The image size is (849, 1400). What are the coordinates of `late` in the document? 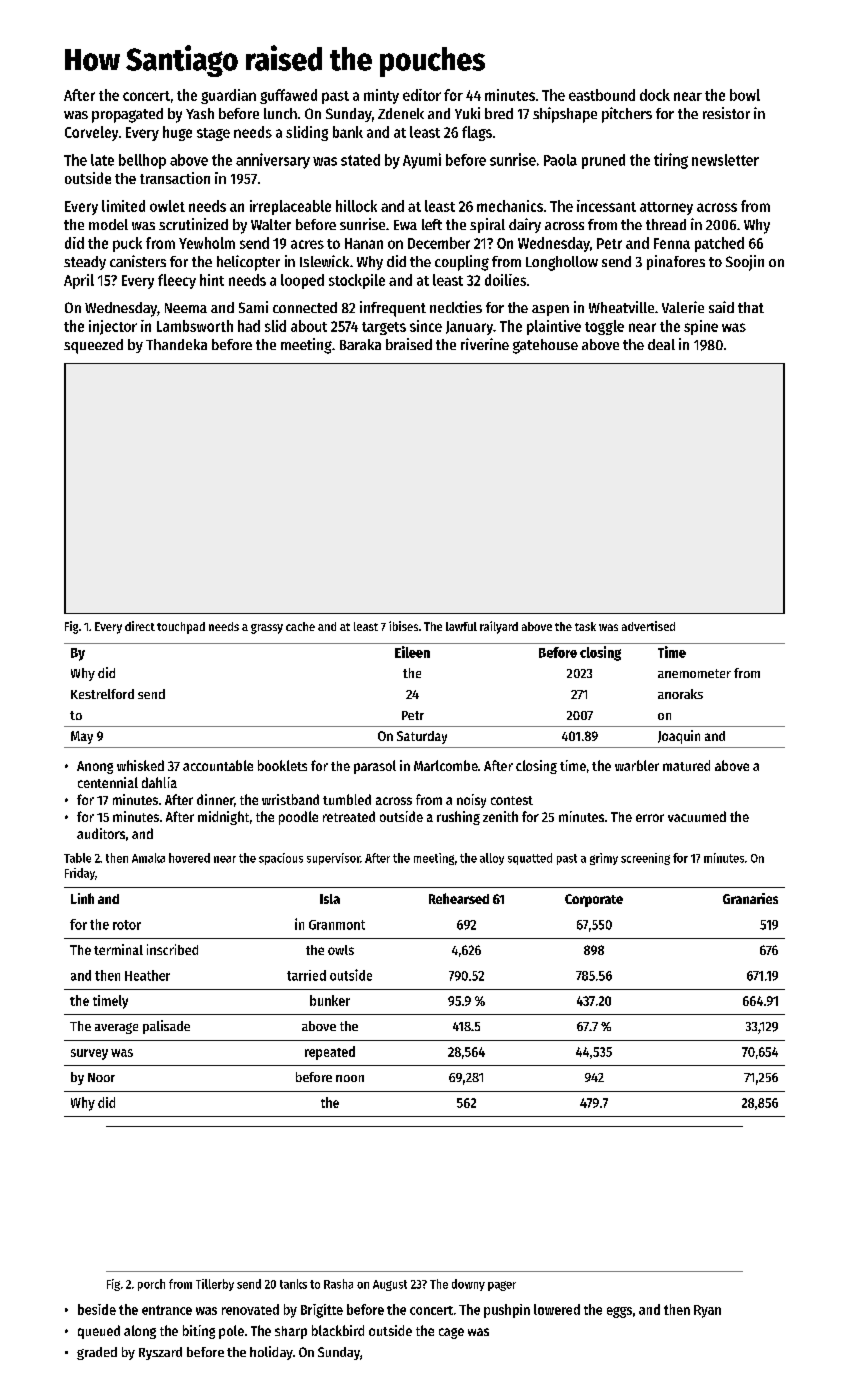 It's located at (102, 160).
